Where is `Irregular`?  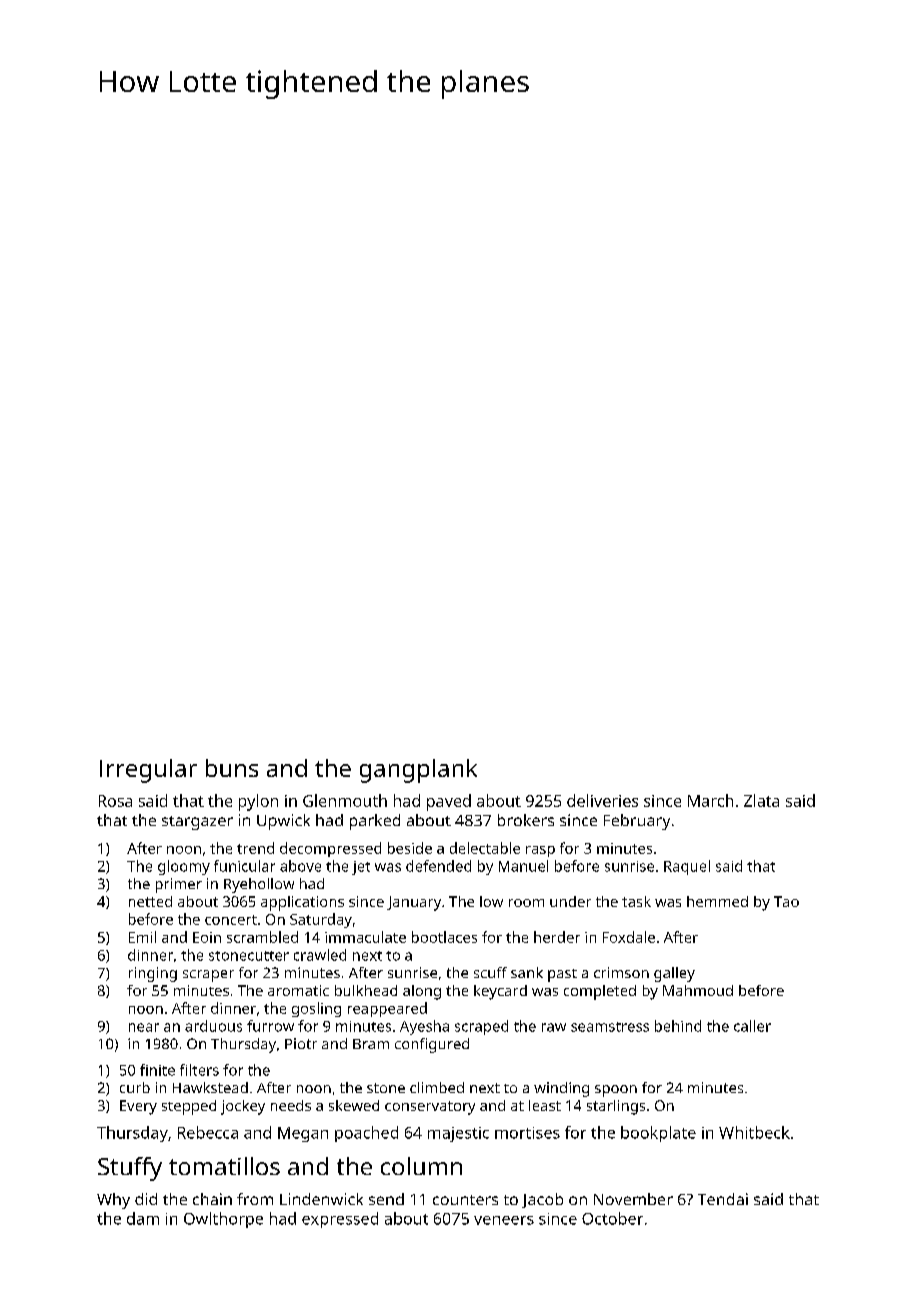
Irregular is located at coordinates (148, 771).
